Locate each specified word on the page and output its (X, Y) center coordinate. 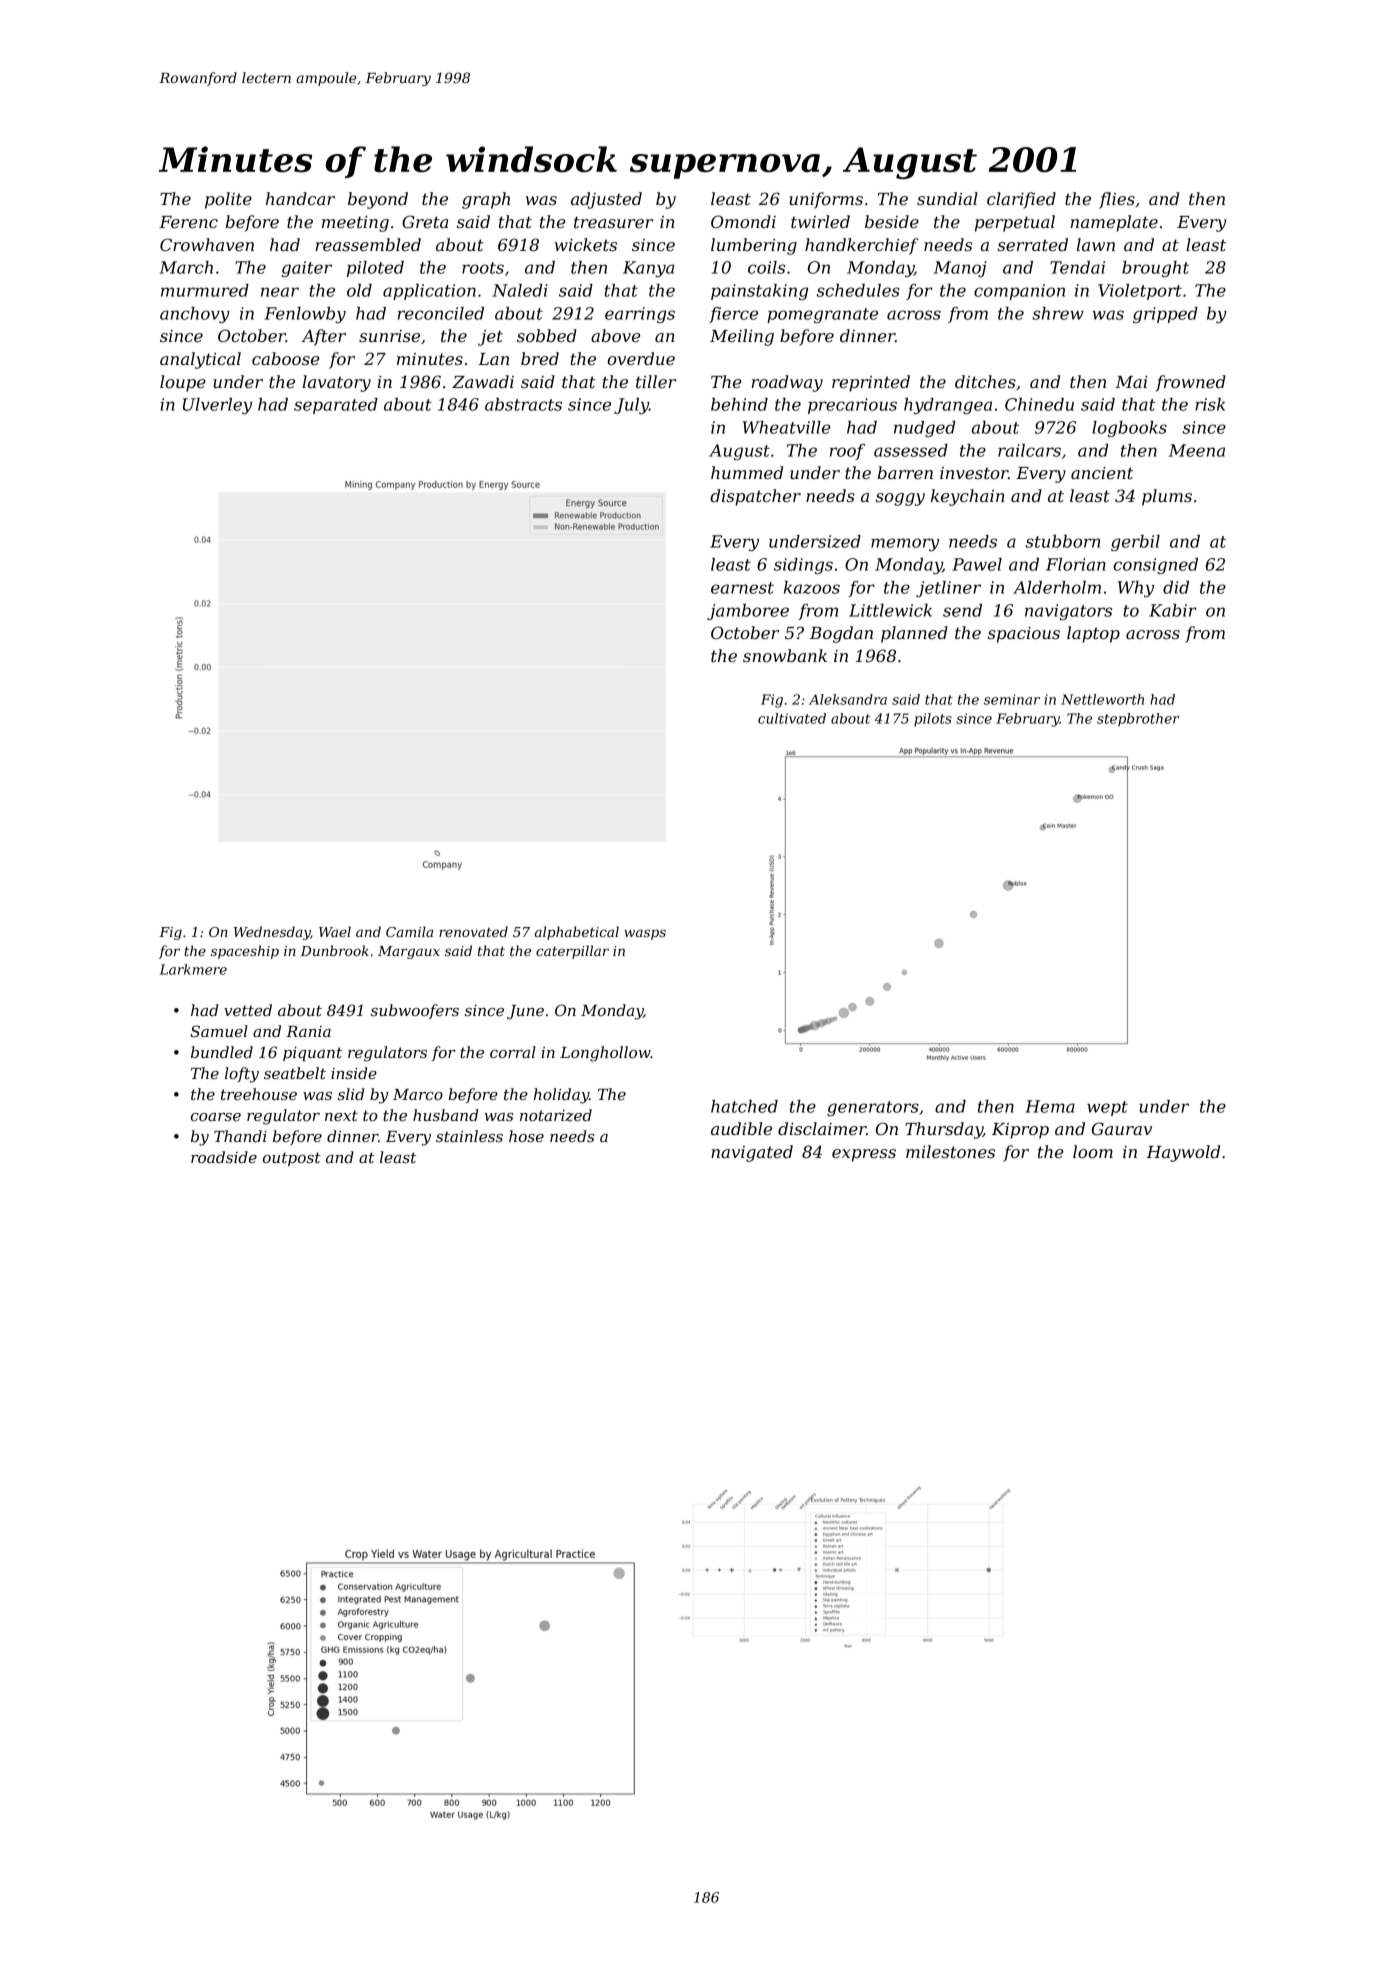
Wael (335, 931)
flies (1117, 200)
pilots (933, 719)
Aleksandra (848, 699)
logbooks (1129, 429)
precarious (852, 406)
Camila (409, 931)
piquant (312, 1054)
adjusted (606, 200)
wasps (645, 934)
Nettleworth (1102, 699)
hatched (744, 1106)
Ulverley (217, 406)
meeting (355, 224)
